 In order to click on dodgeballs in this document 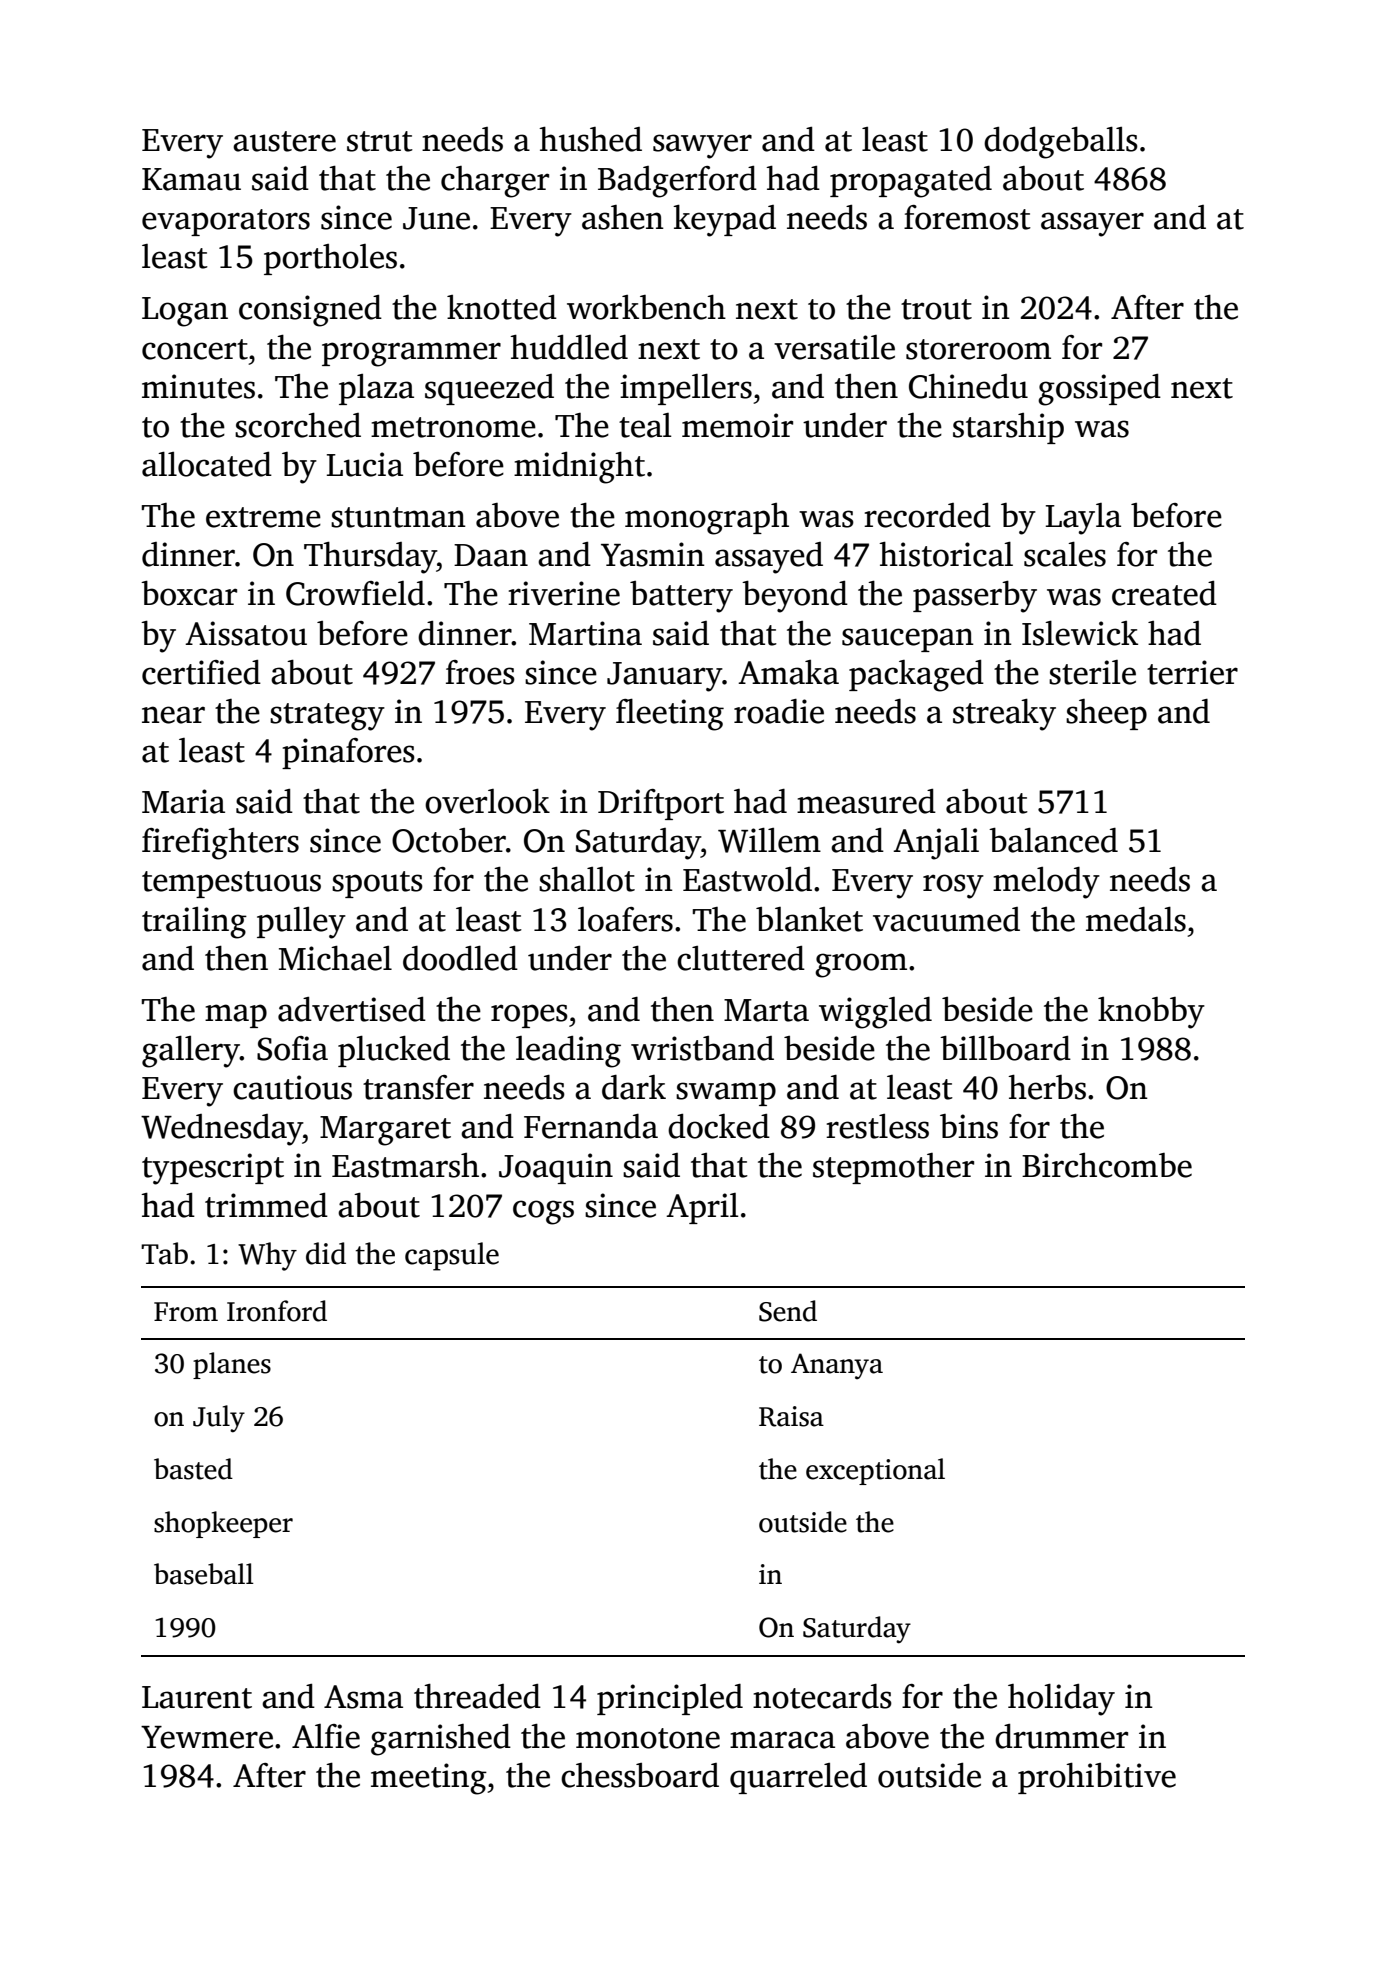, I will do `click(1061, 142)`.
